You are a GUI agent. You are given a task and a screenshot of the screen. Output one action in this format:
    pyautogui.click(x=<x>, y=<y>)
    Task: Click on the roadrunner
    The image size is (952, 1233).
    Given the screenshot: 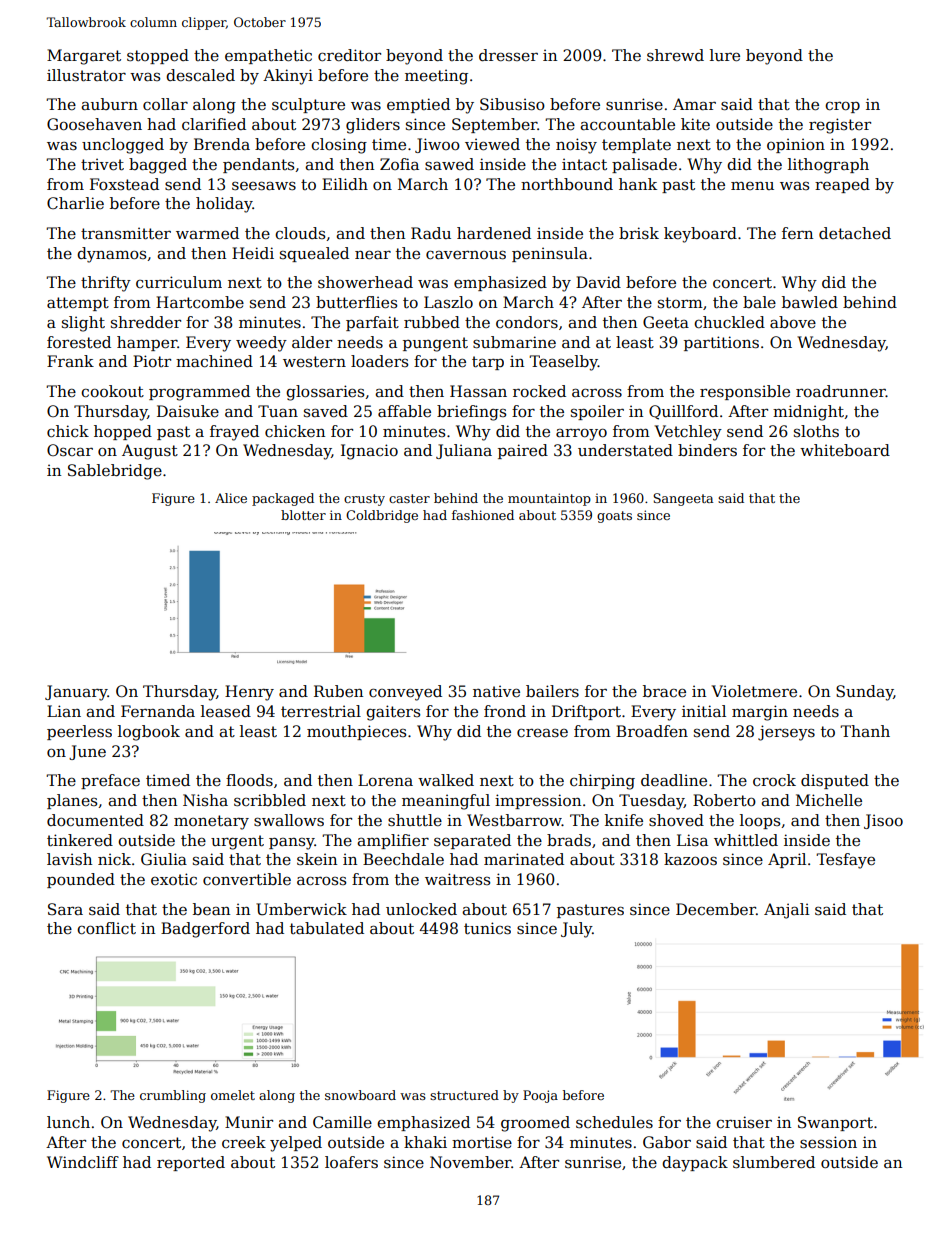 What is the action you would take?
    pyautogui.click(x=841, y=391)
